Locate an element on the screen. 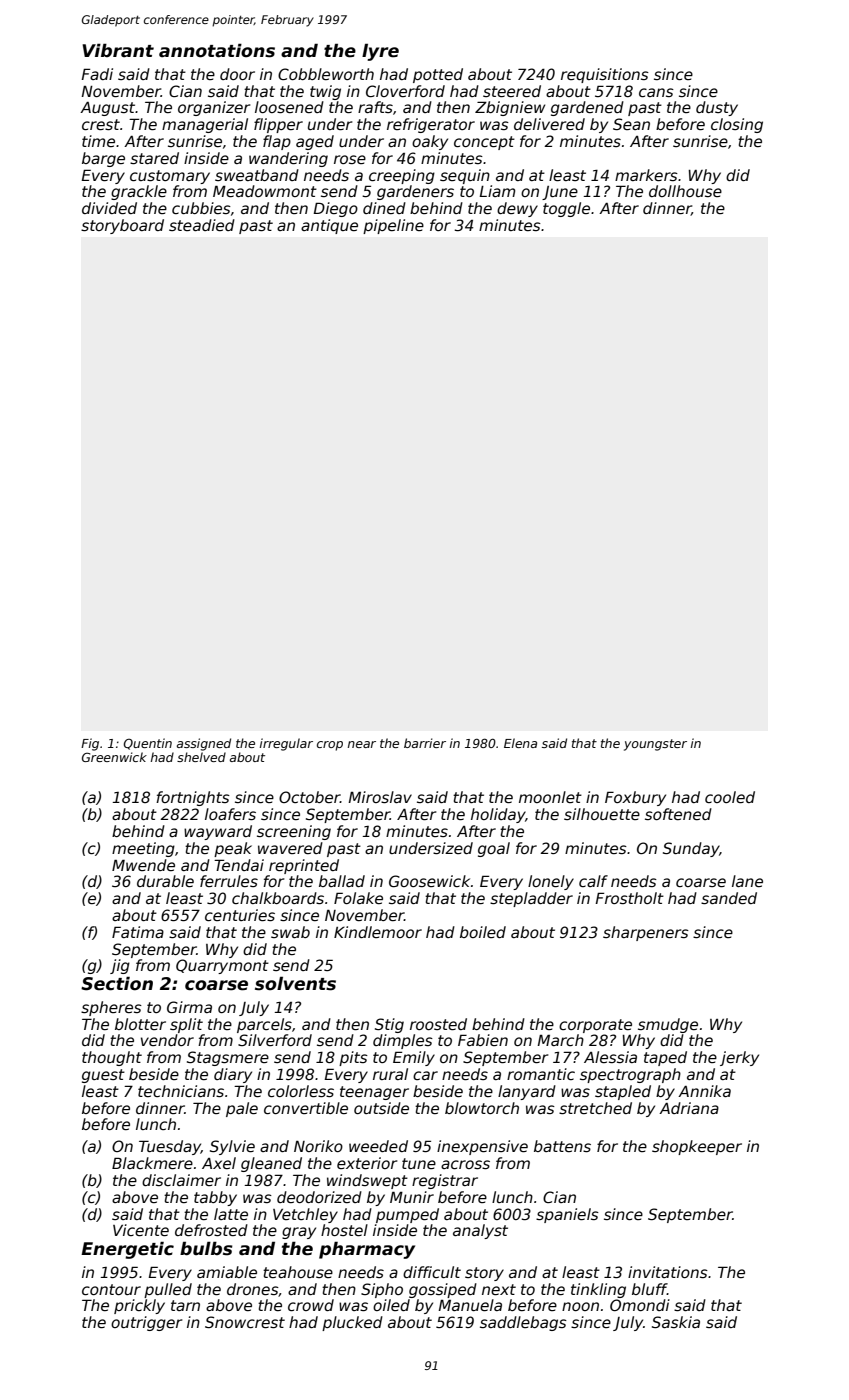  amiable is located at coordinates (227, 1272).
